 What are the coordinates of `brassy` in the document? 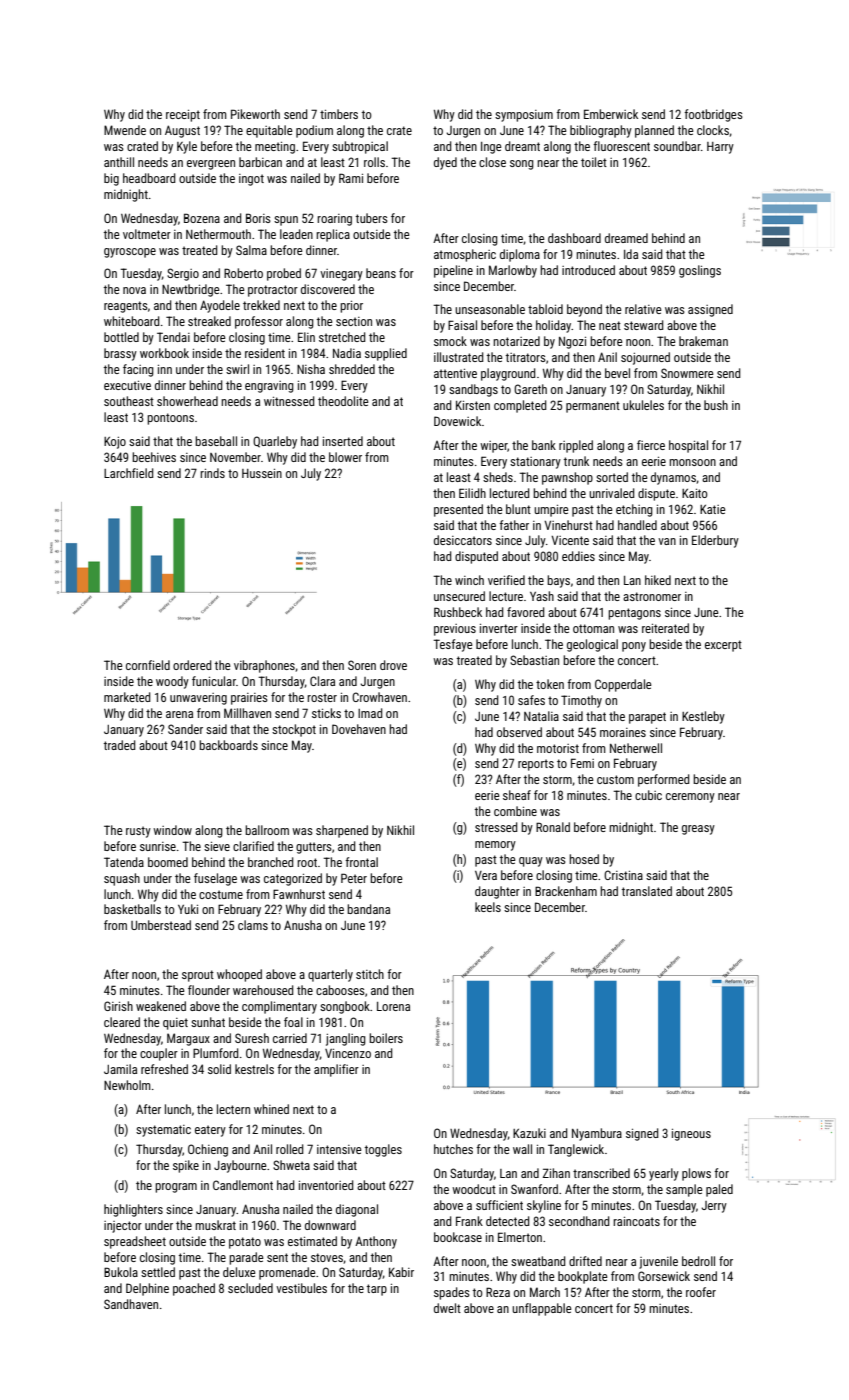 It's located at (120, 354).
